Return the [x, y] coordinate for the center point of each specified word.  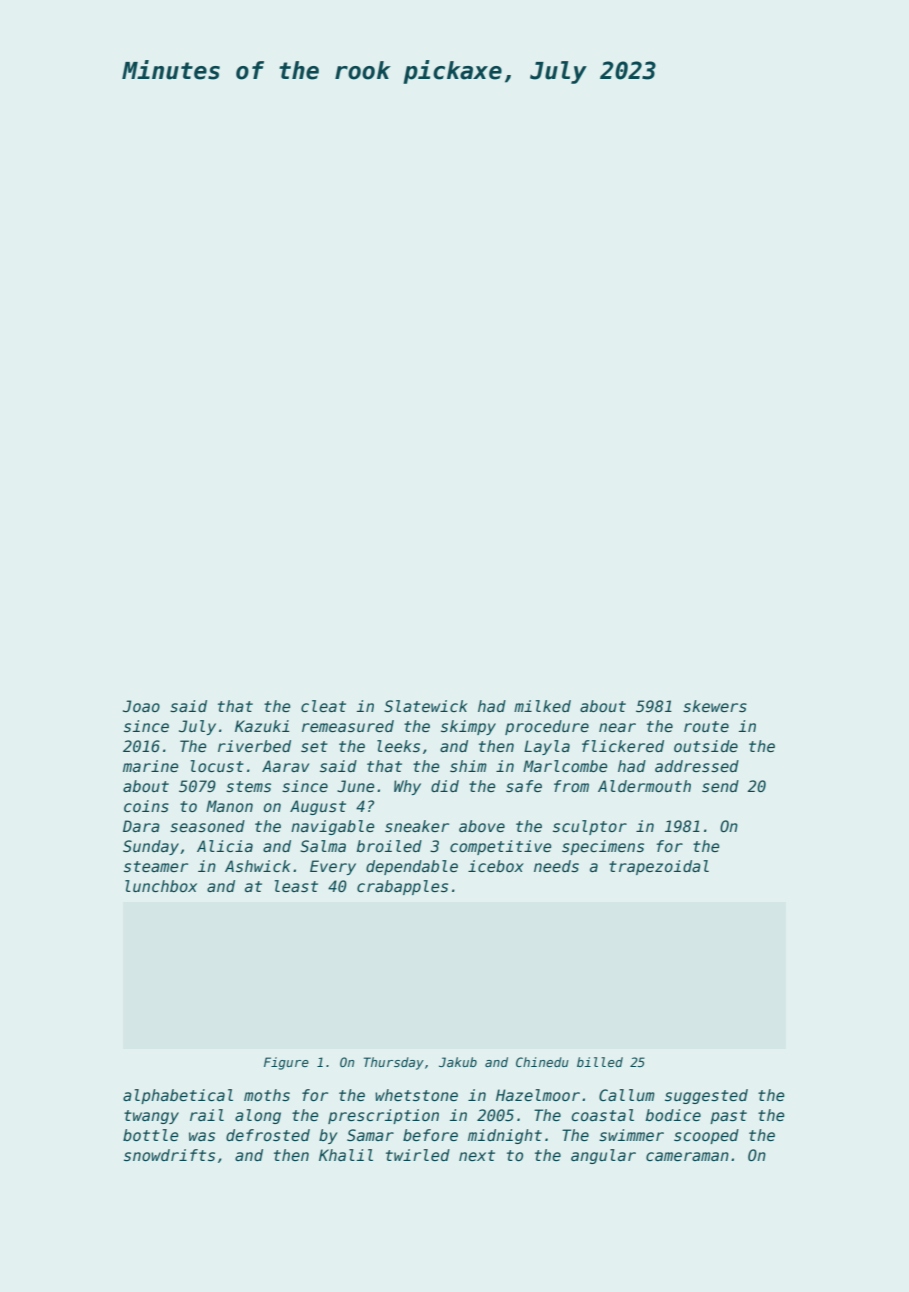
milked [542, 706]
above [482, 826]
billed [600, 1062]
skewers [715, 706]
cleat [323, 706]
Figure [286, 1063]
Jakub [458, 1062]
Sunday [151, 847]
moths [267, 1095]
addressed [697, 766]
